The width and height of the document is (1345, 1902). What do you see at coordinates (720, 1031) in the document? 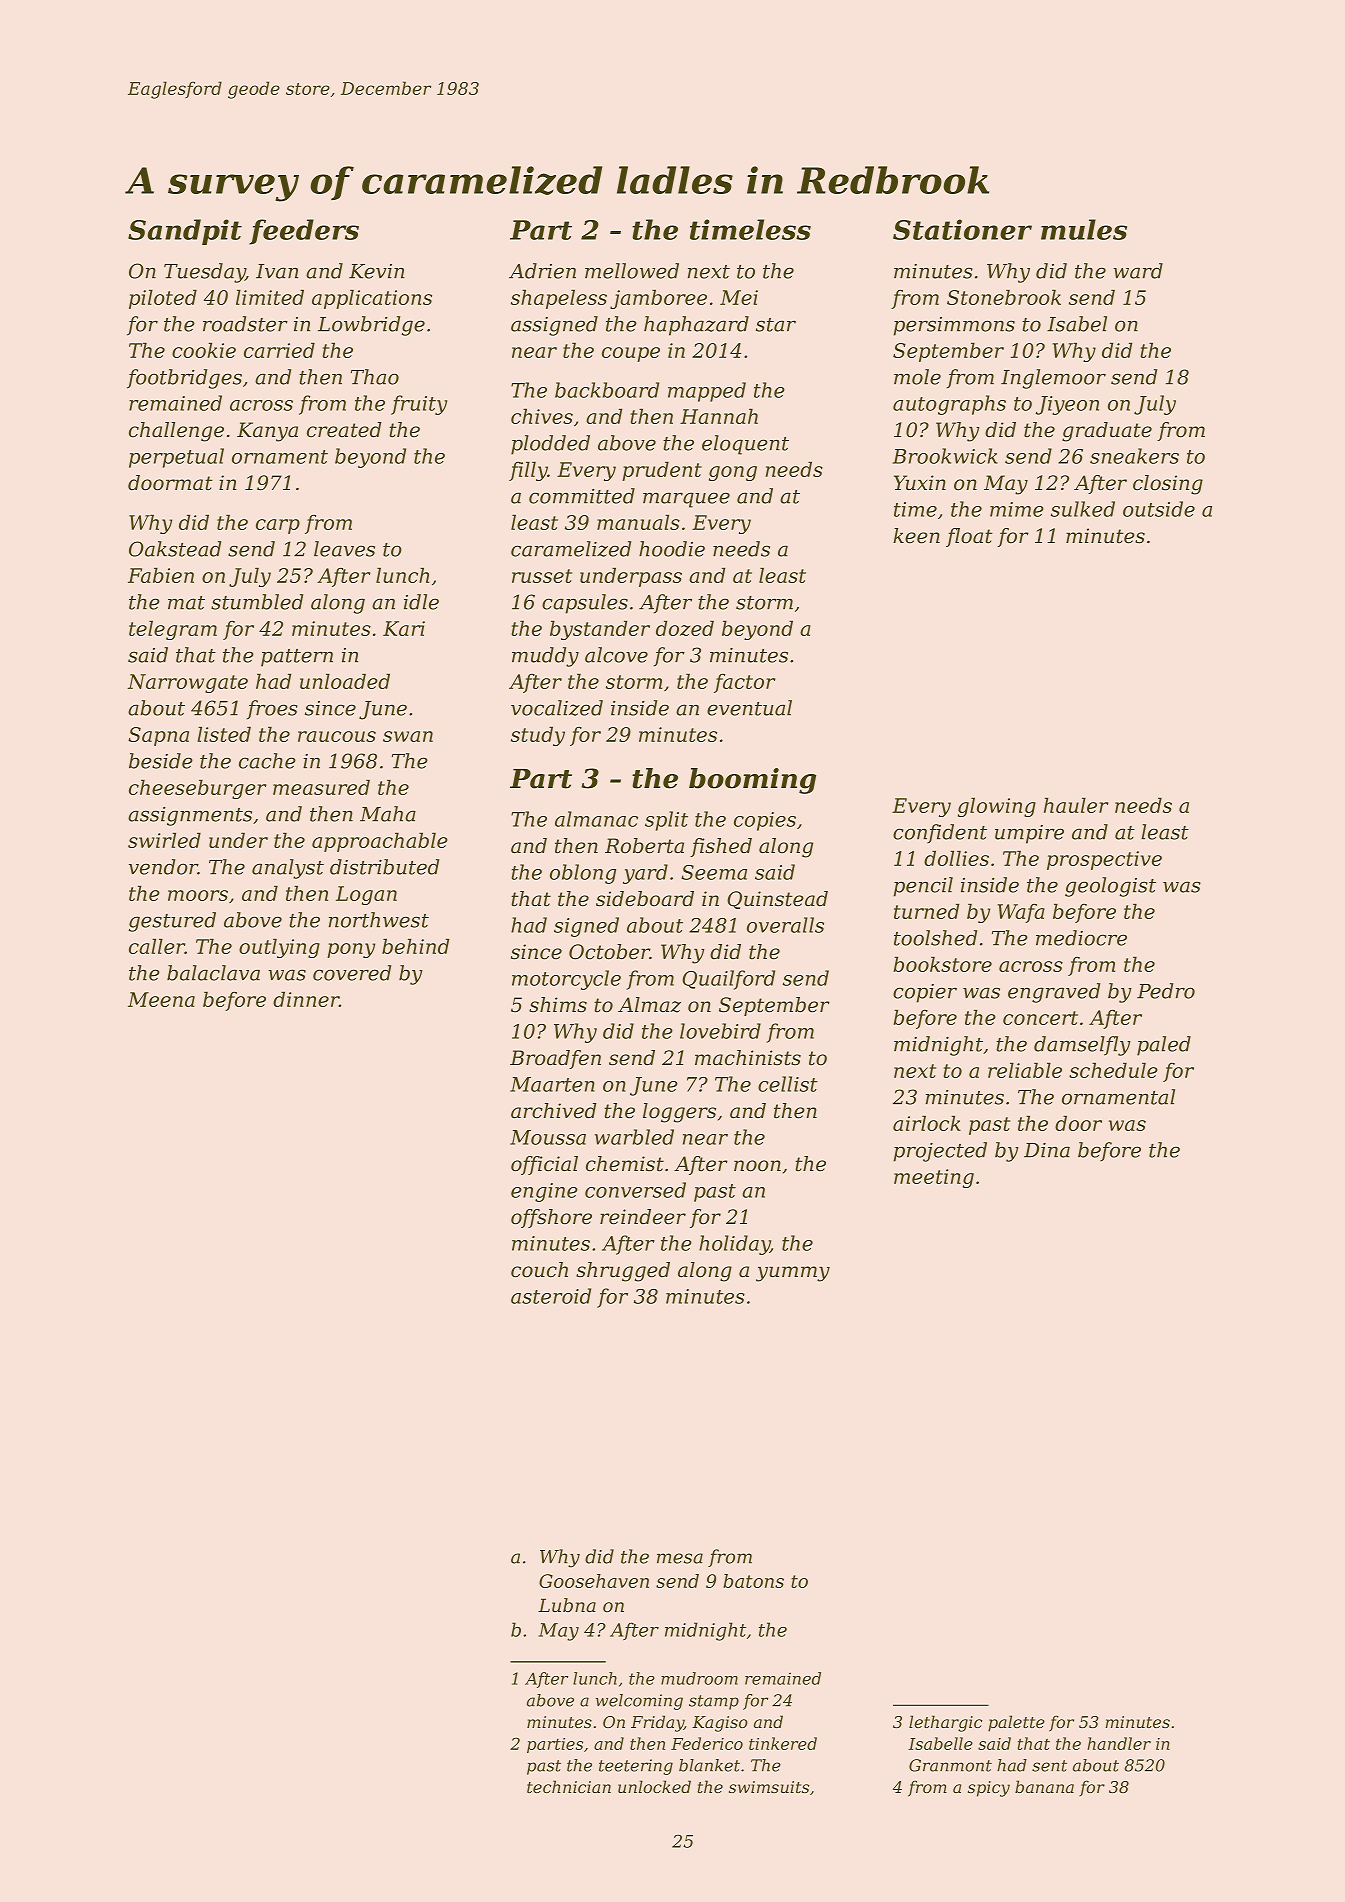
I see `lovebird` at bounding box center [720, 1031].
